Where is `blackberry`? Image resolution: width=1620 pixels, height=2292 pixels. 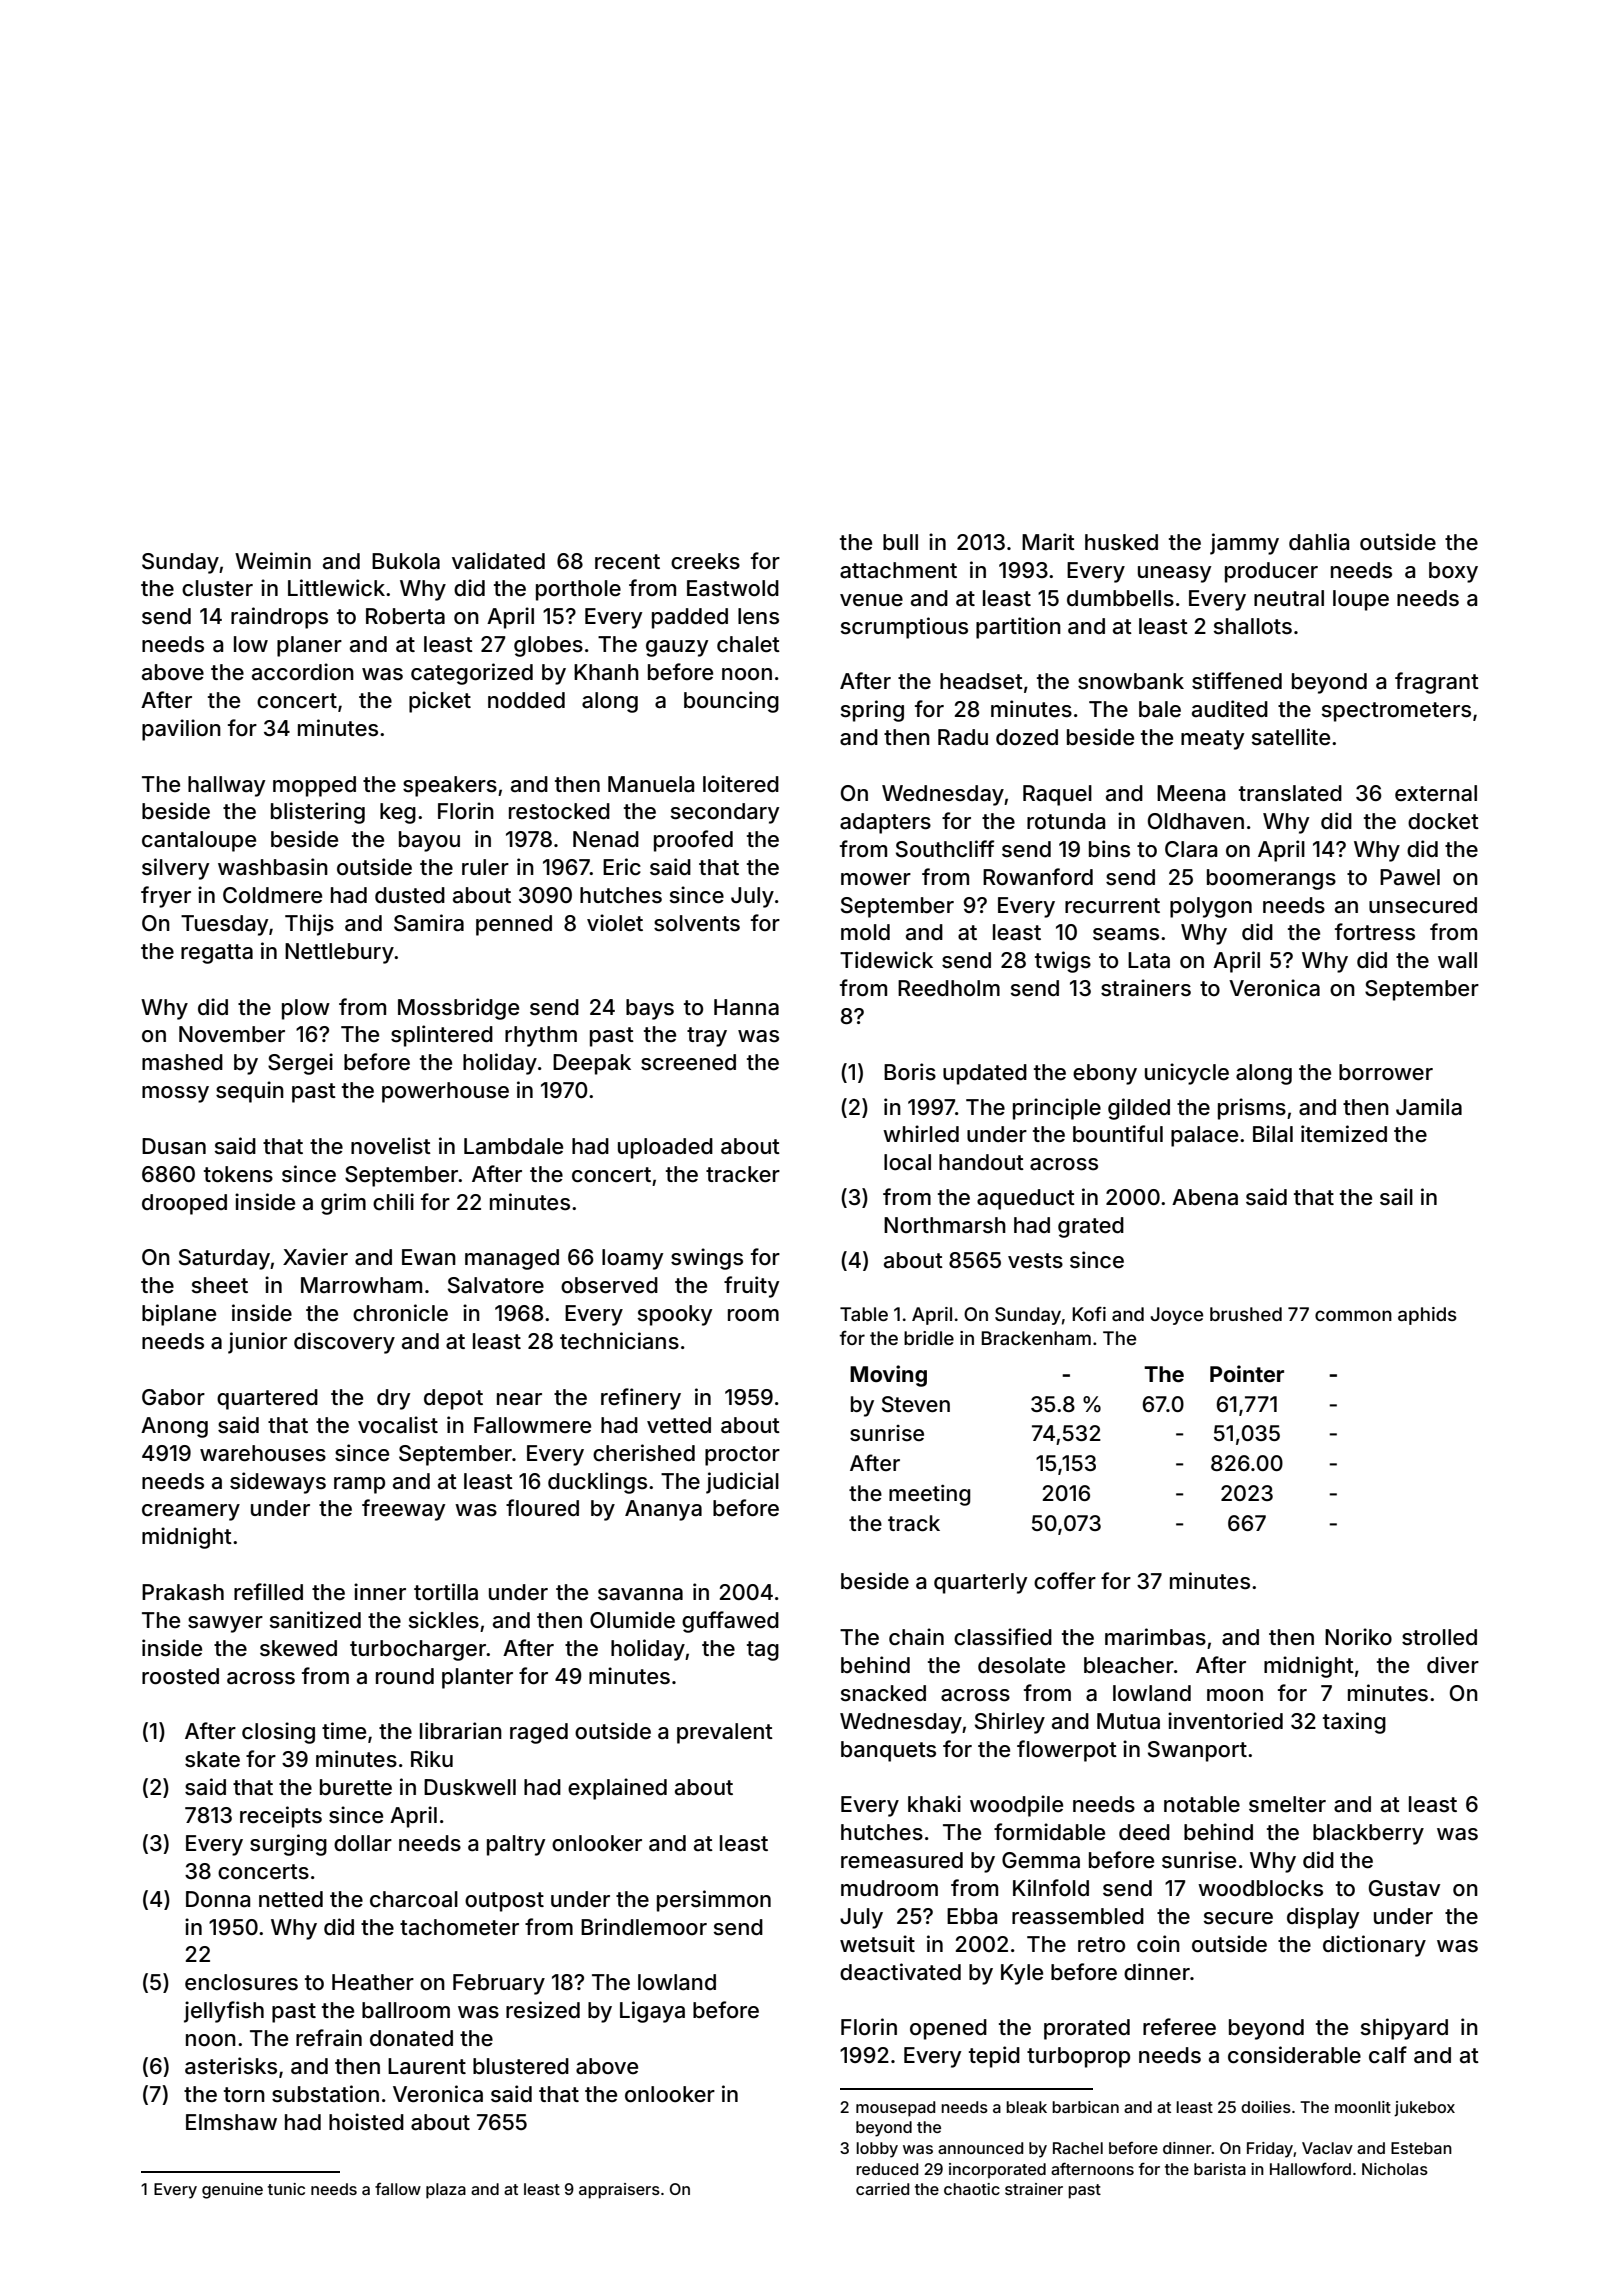
blackberry is located at coordinates (1368, 1834).
